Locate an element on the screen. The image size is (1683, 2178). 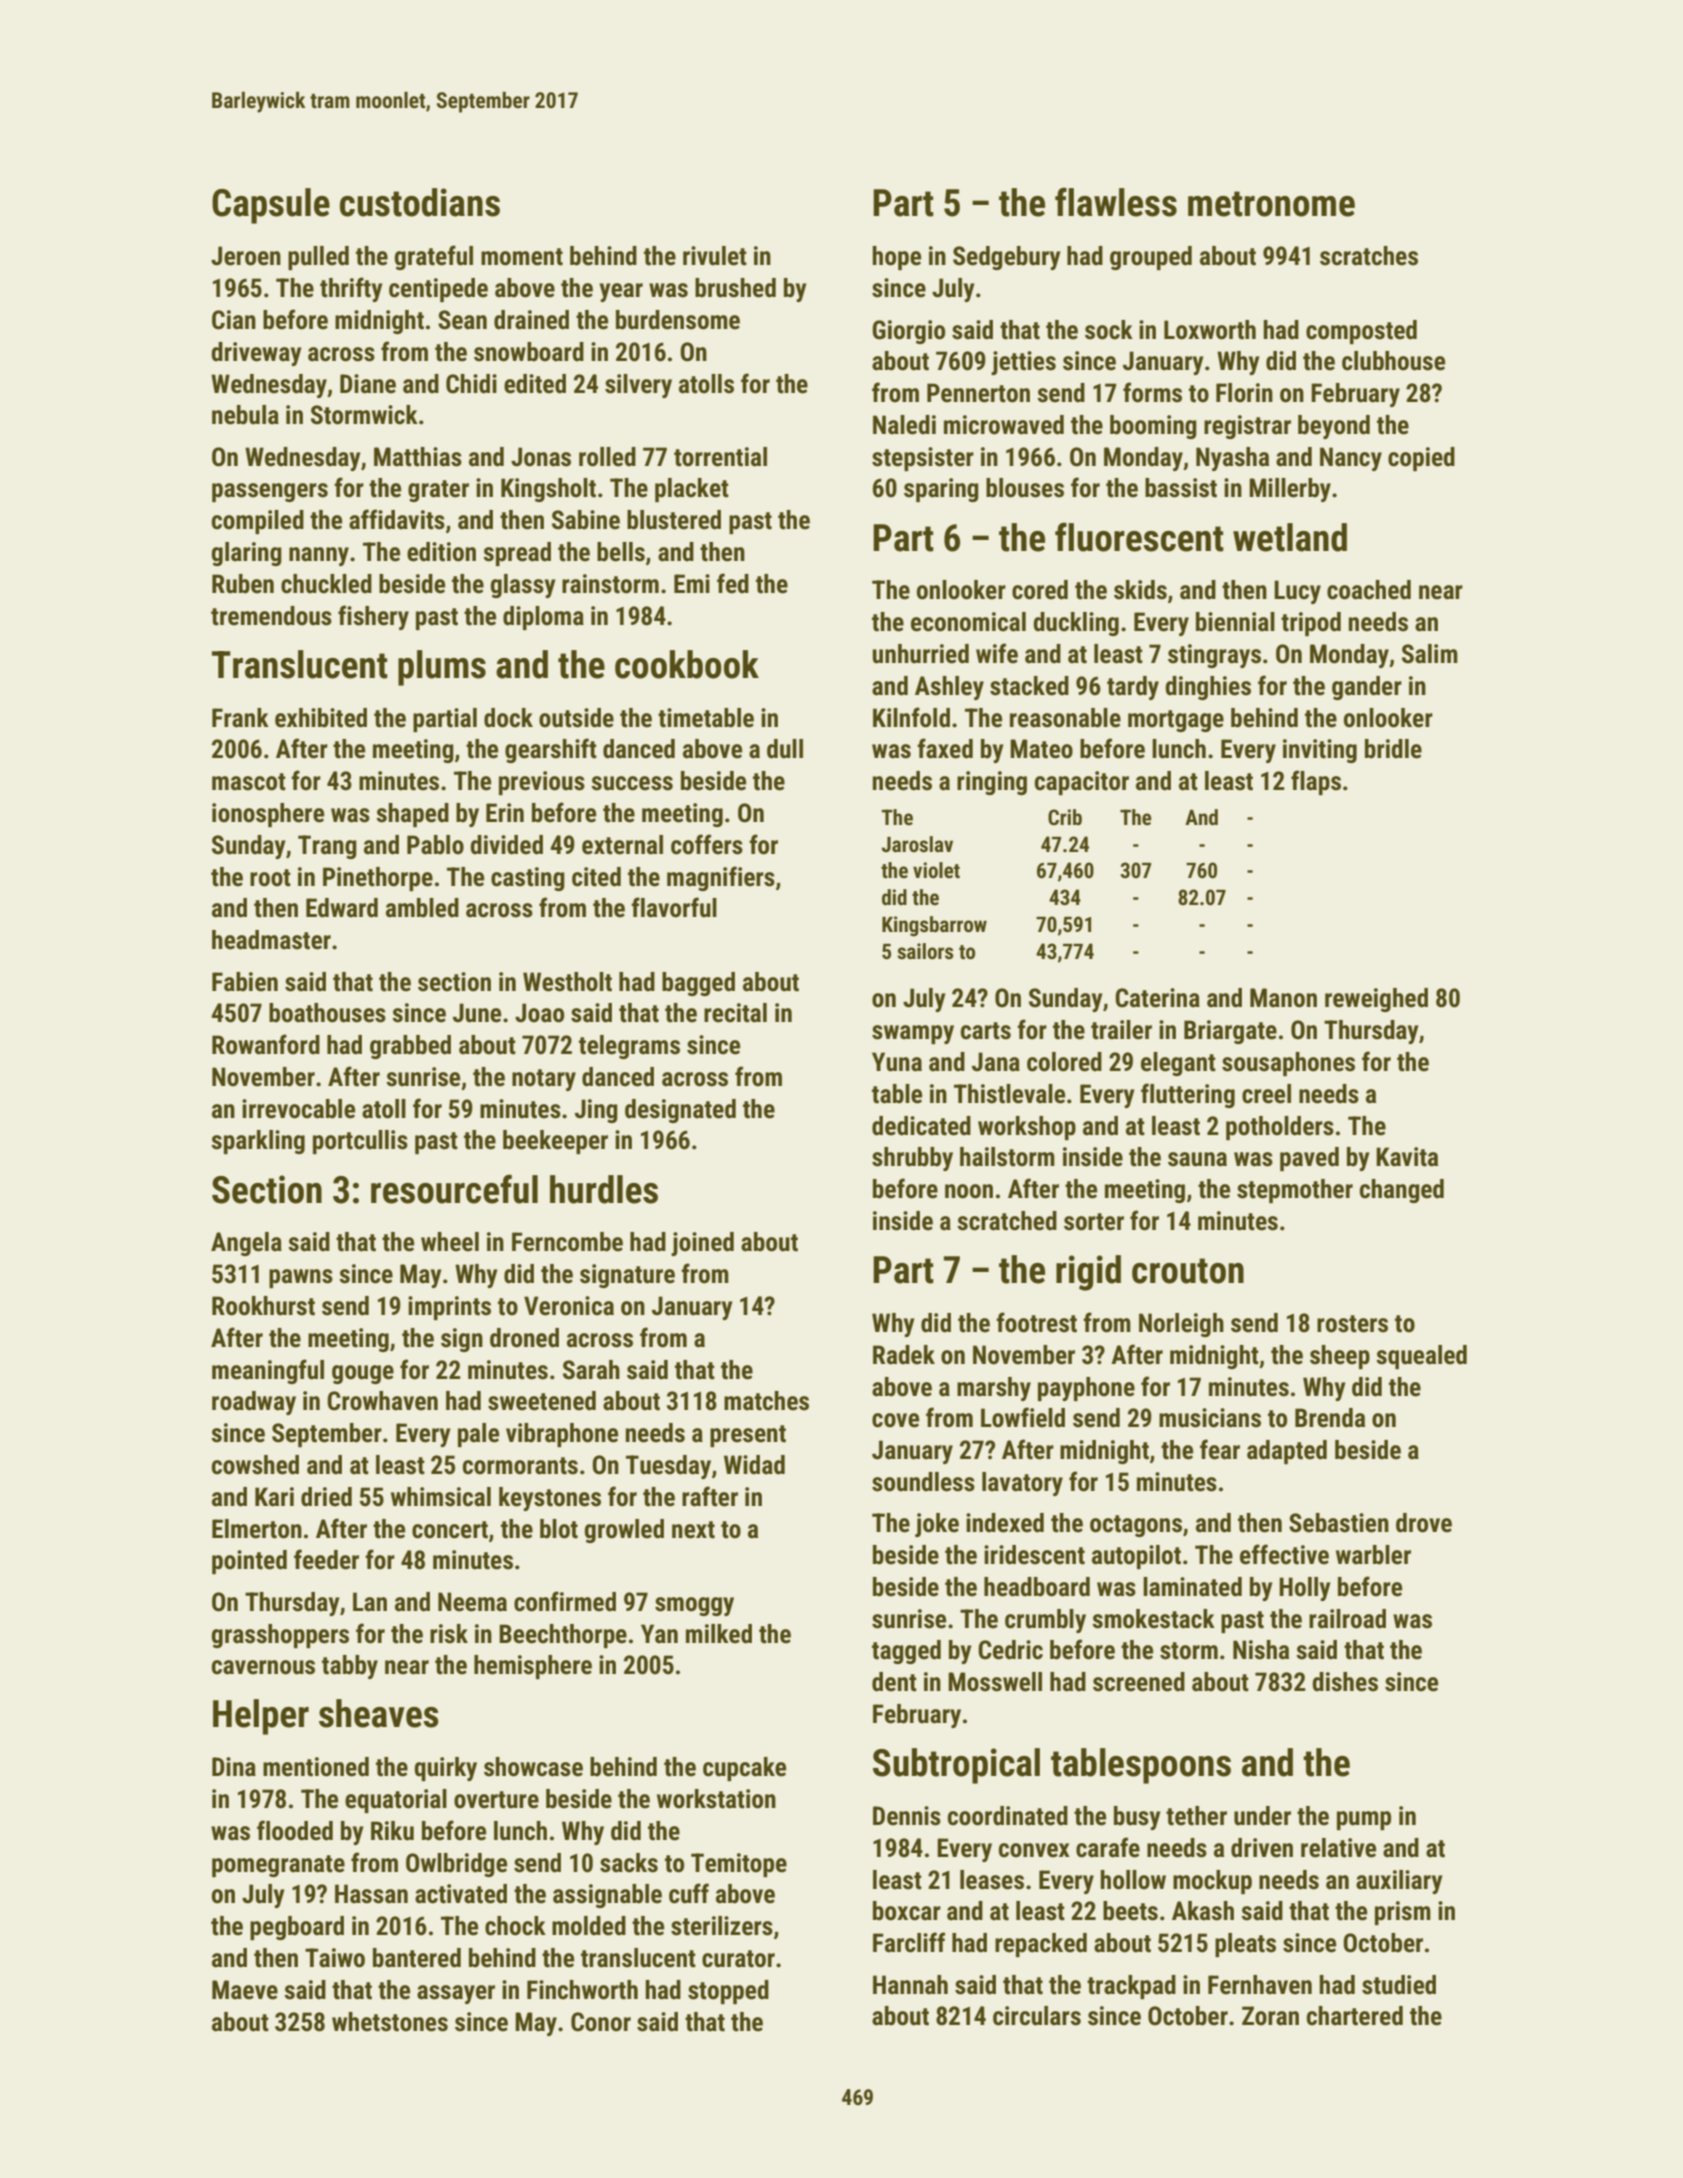
nebula is located at coordinates (245, 415).
